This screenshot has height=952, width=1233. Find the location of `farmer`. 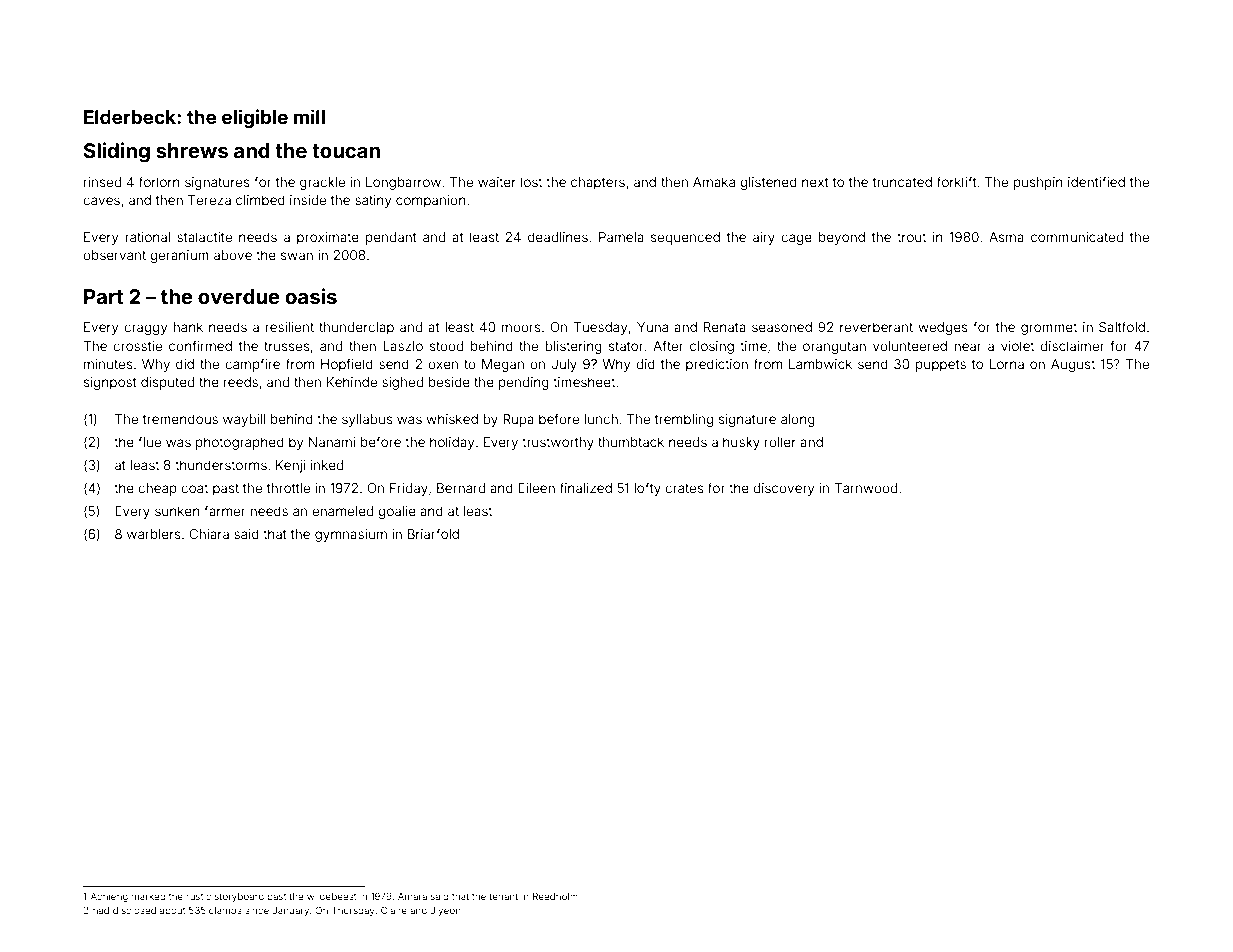

farmer is located at coordinates (225, 510).
